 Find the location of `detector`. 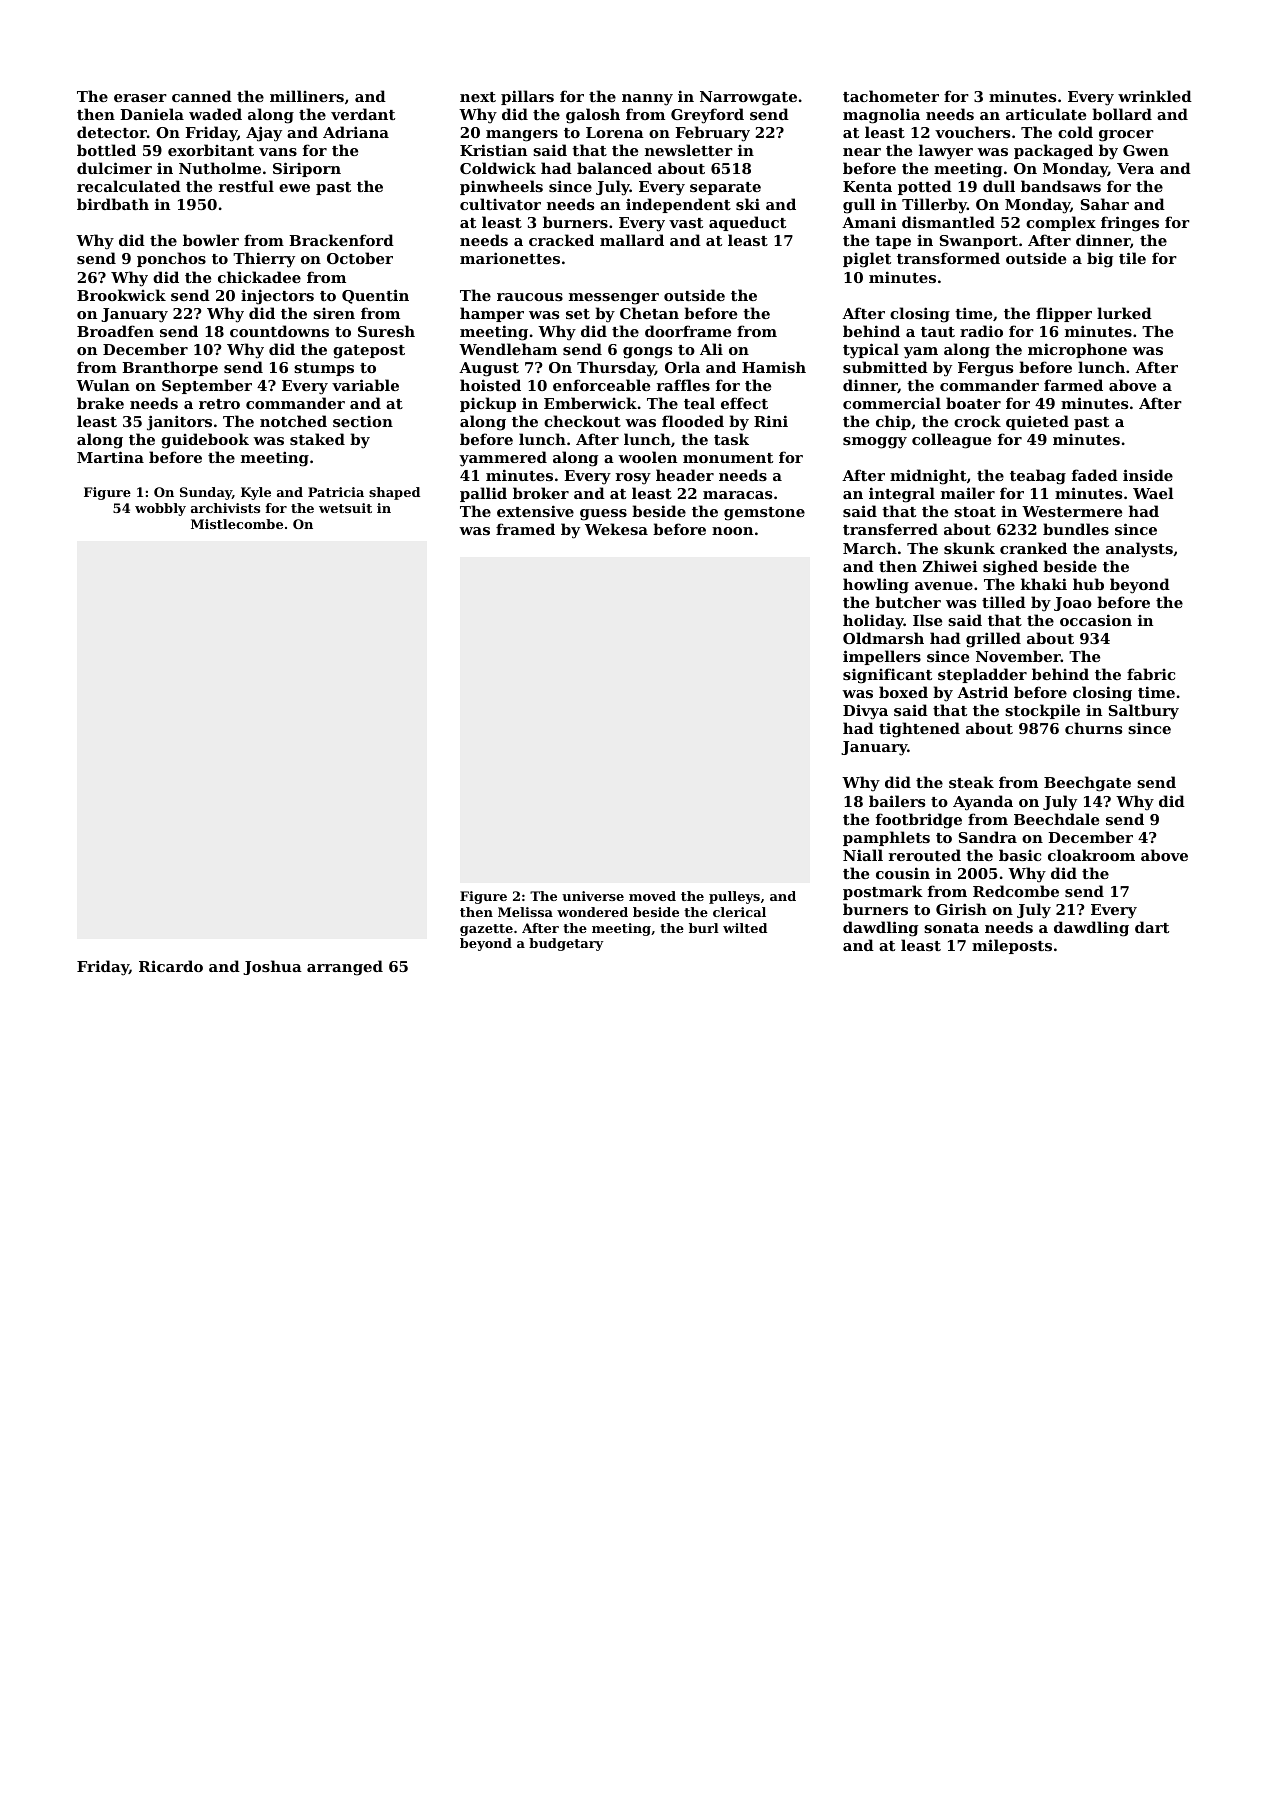

detector is located at coordinates (112, 132).
